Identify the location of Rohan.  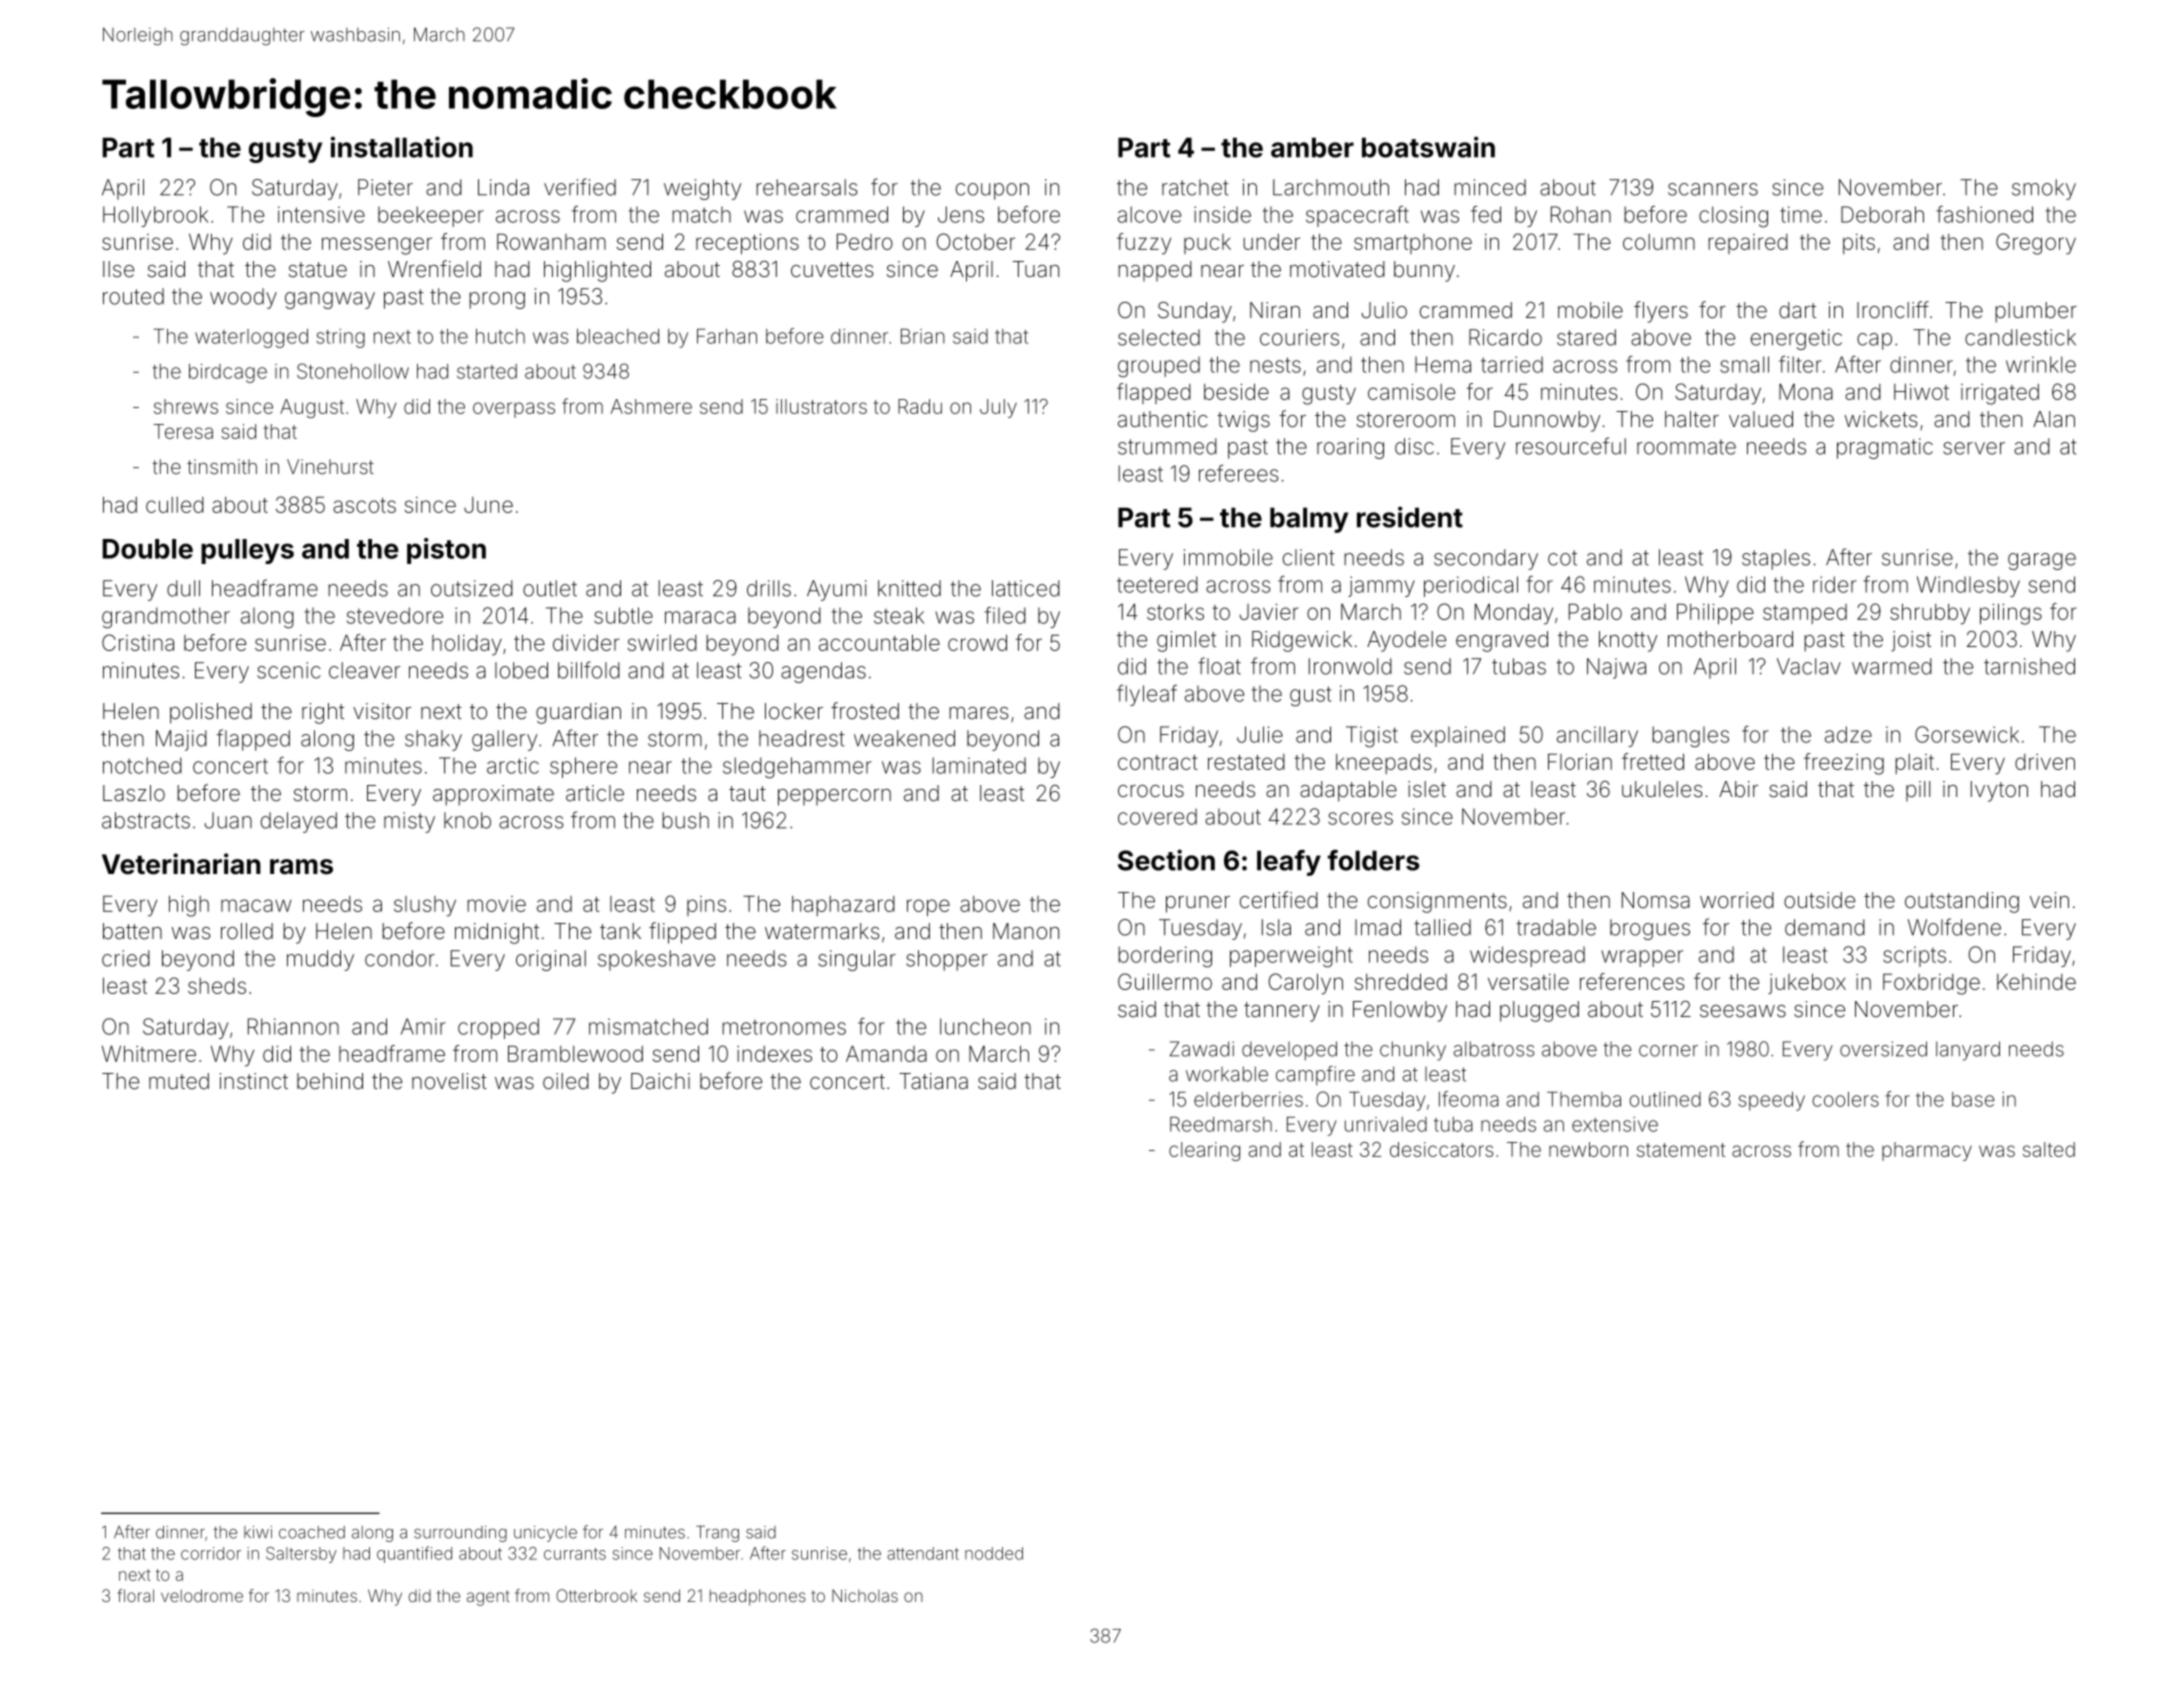
(1581, 214).
